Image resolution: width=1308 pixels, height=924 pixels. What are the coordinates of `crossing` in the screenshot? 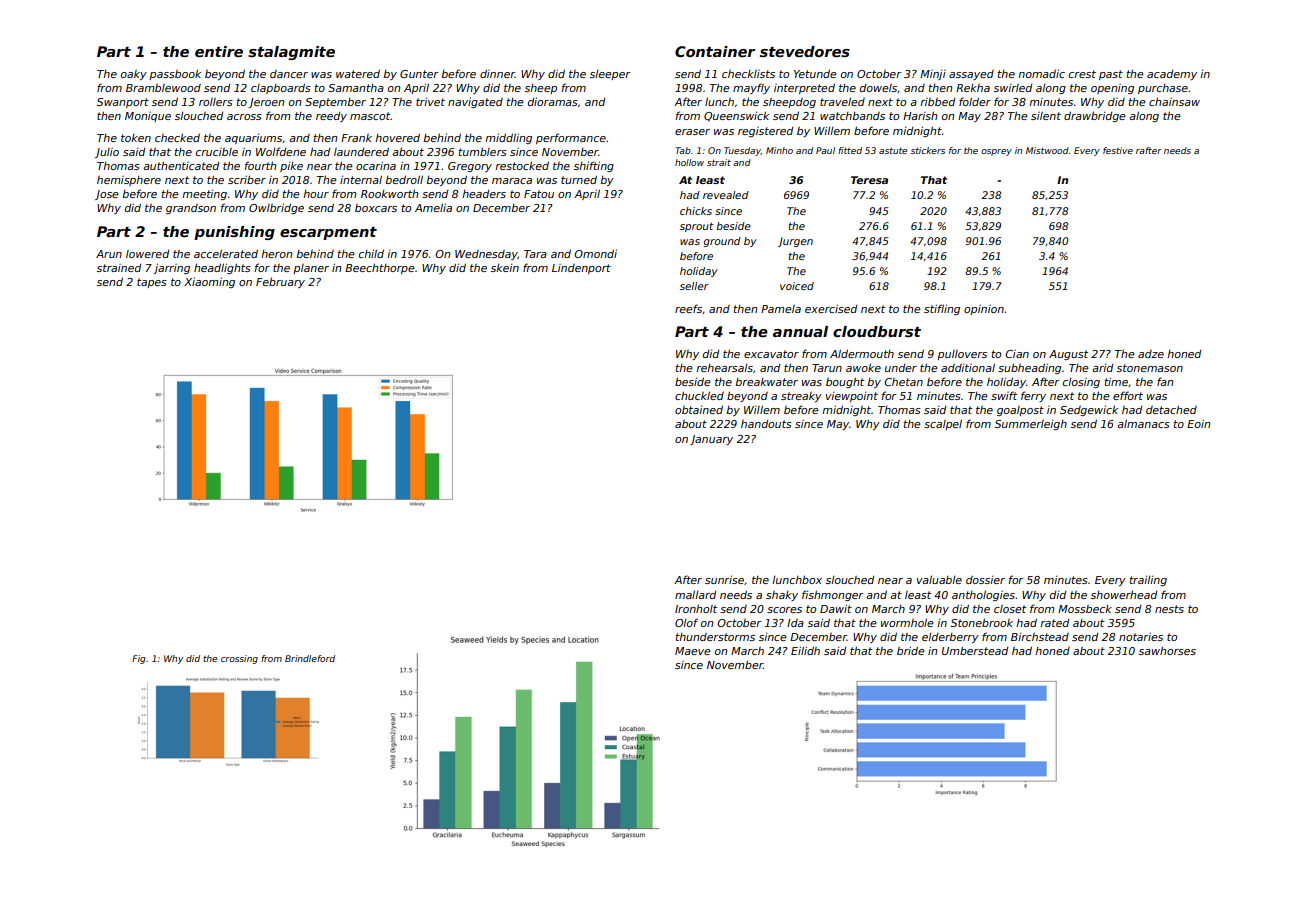 It's located at (239, 659).
